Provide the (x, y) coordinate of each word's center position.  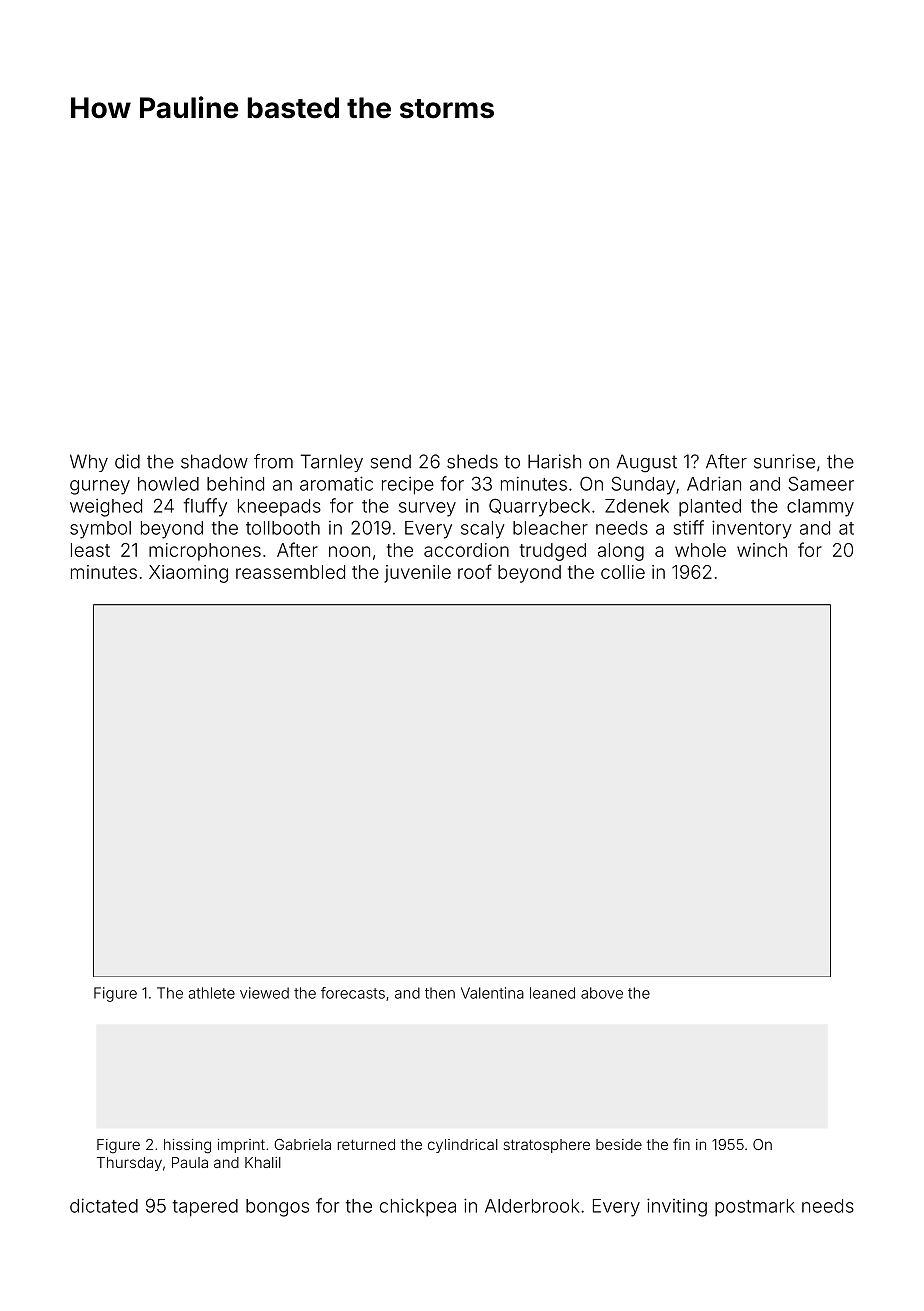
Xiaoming (188, 574)
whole (700, 550)
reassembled (290, 572)
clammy (820, 508)
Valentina (492, 993)
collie (623, 572)
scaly (483, 530)
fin (681, 1144)
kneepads (279, 507)
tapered (205, 1208)
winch (762, 550)
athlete (211, 993)
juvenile (417, 574)
